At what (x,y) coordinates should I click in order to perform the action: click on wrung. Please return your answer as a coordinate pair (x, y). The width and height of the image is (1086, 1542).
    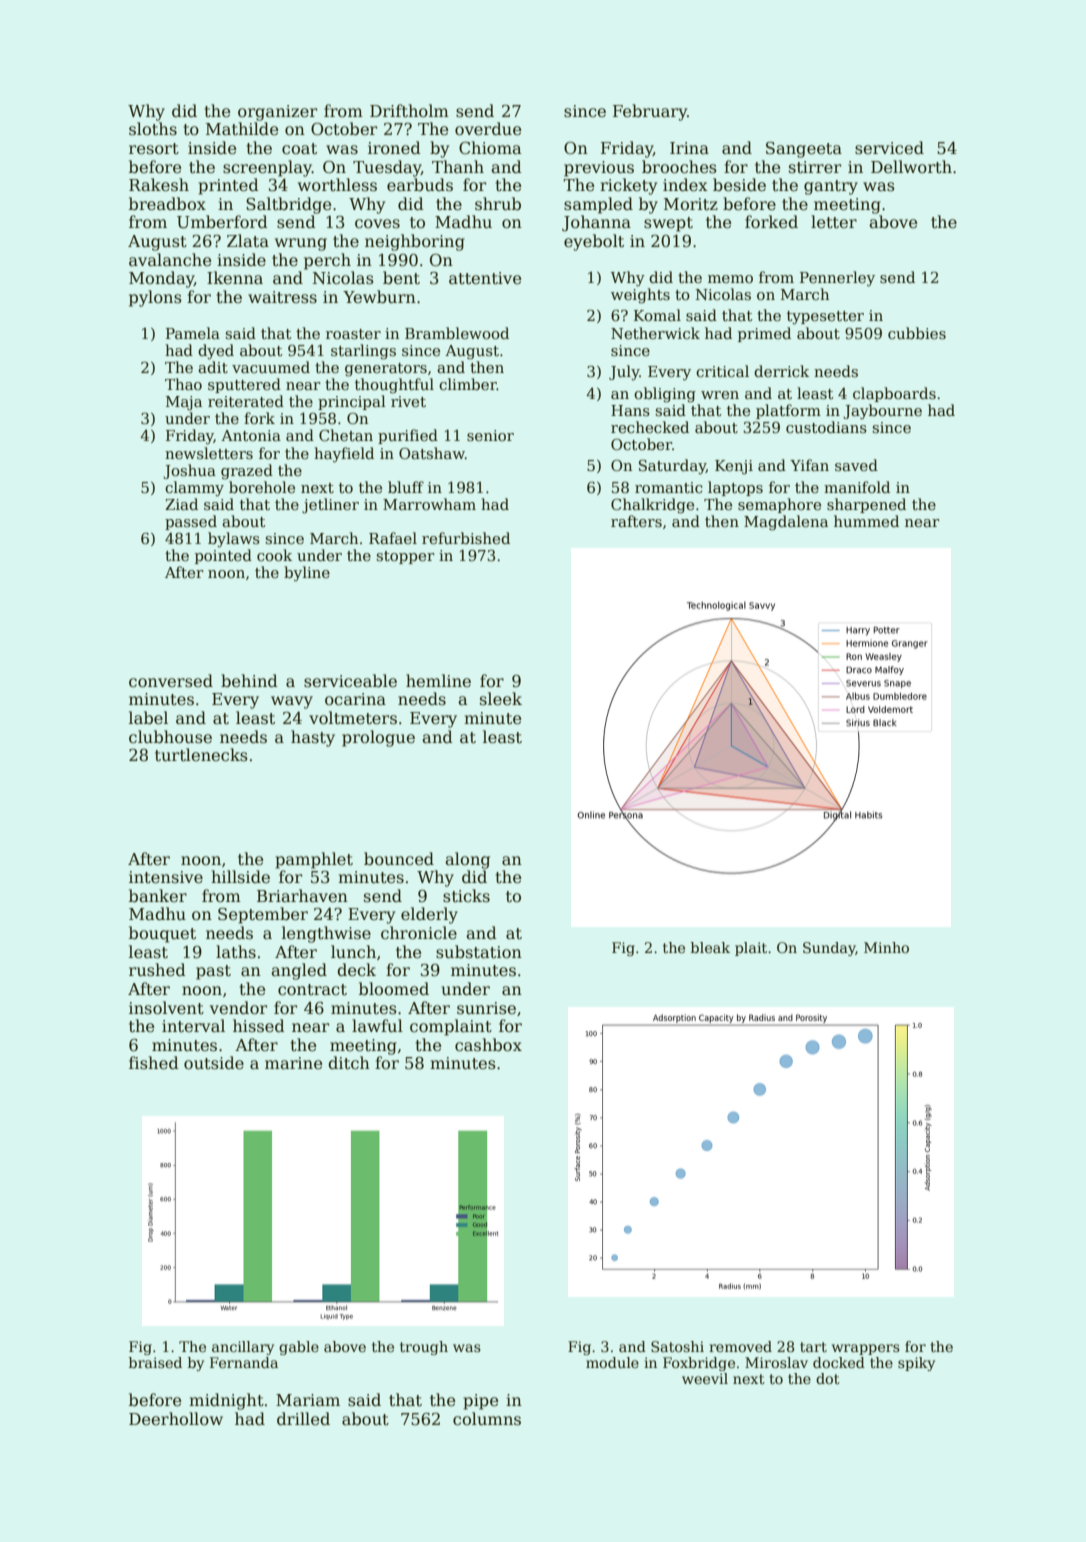
    Looking at the image, I should click on (301, 244).
